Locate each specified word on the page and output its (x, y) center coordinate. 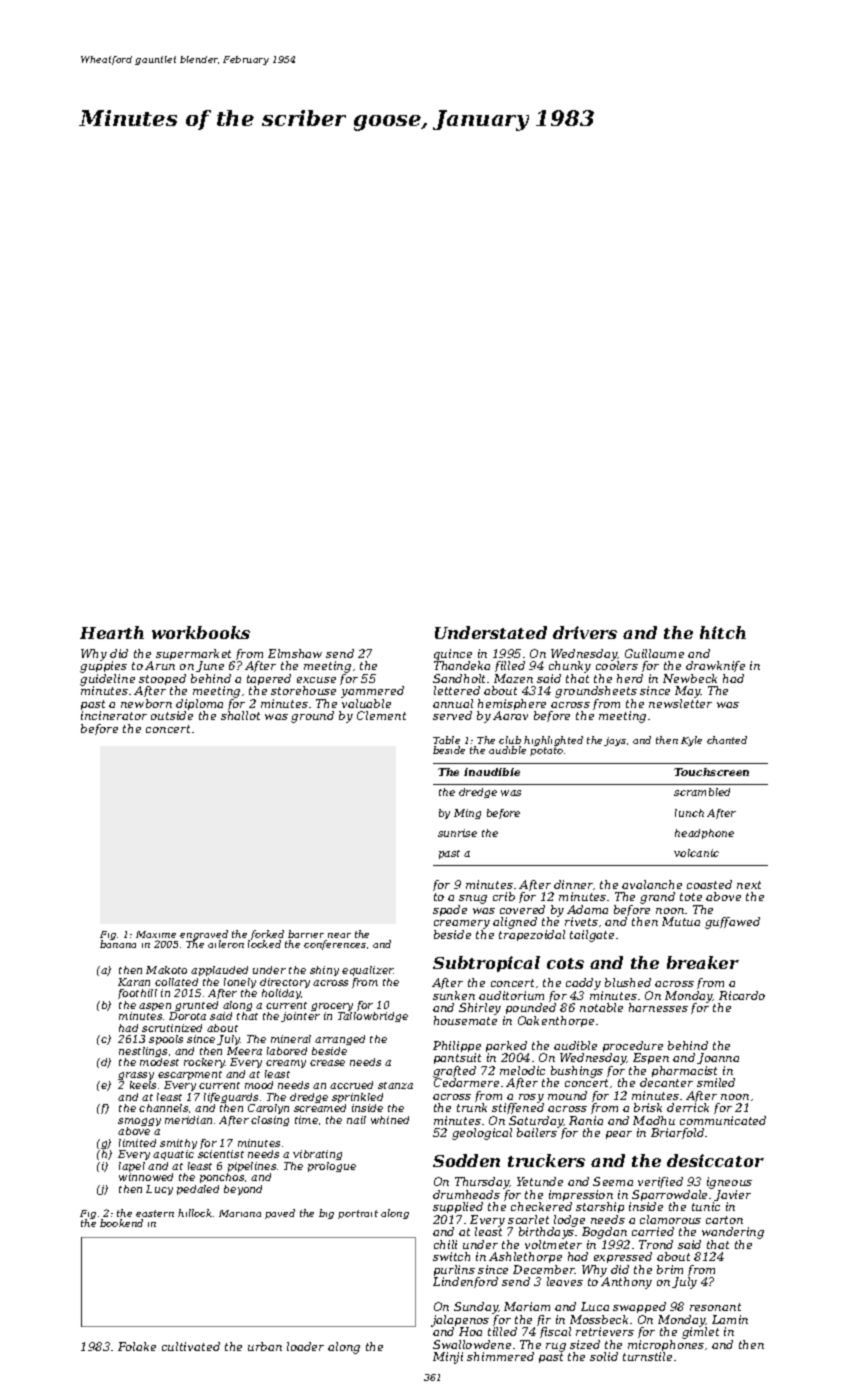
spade (450, 910)
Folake (137, 1346)
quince (453, 654)
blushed (628, 982)
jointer (300, 1017)
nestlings (143, 1052)
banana (118, 944)
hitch (723, 632)
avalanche (652, 884)
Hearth (112, 632)
